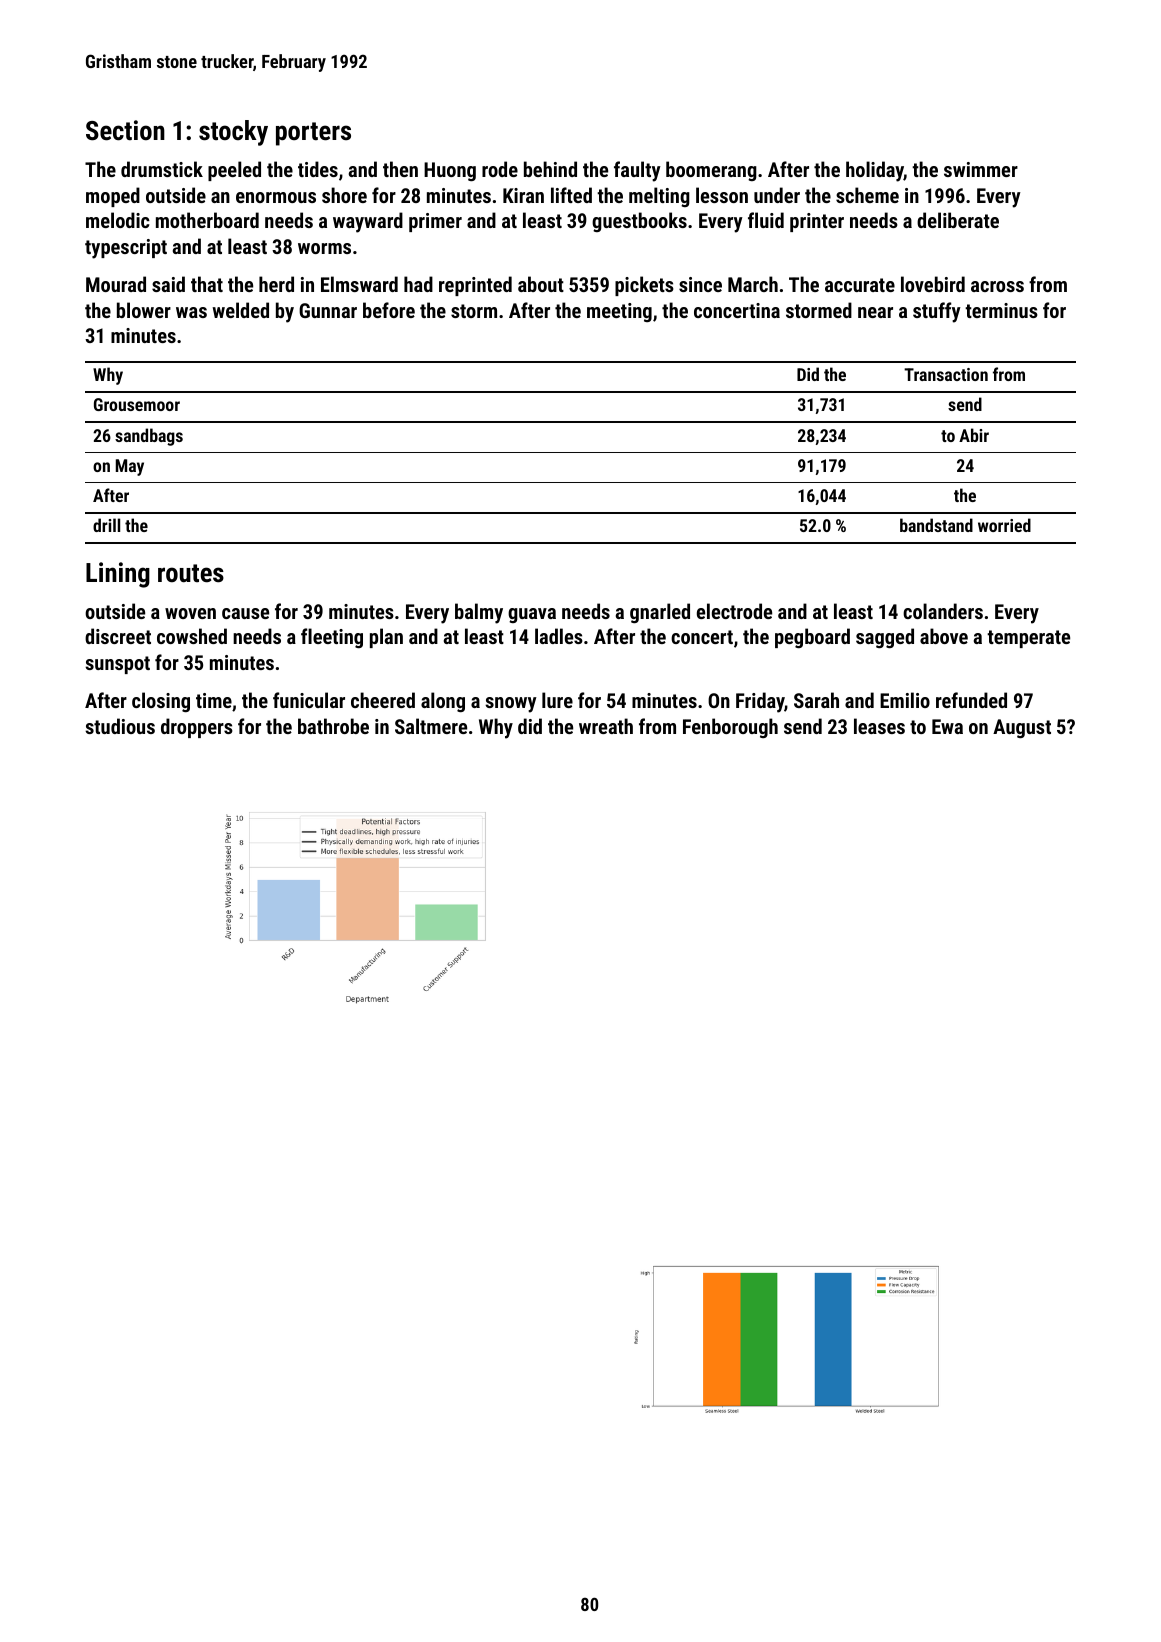  Describe the element at coordinates (511, 705) in the screenshot. I see `snowy` at that location.
